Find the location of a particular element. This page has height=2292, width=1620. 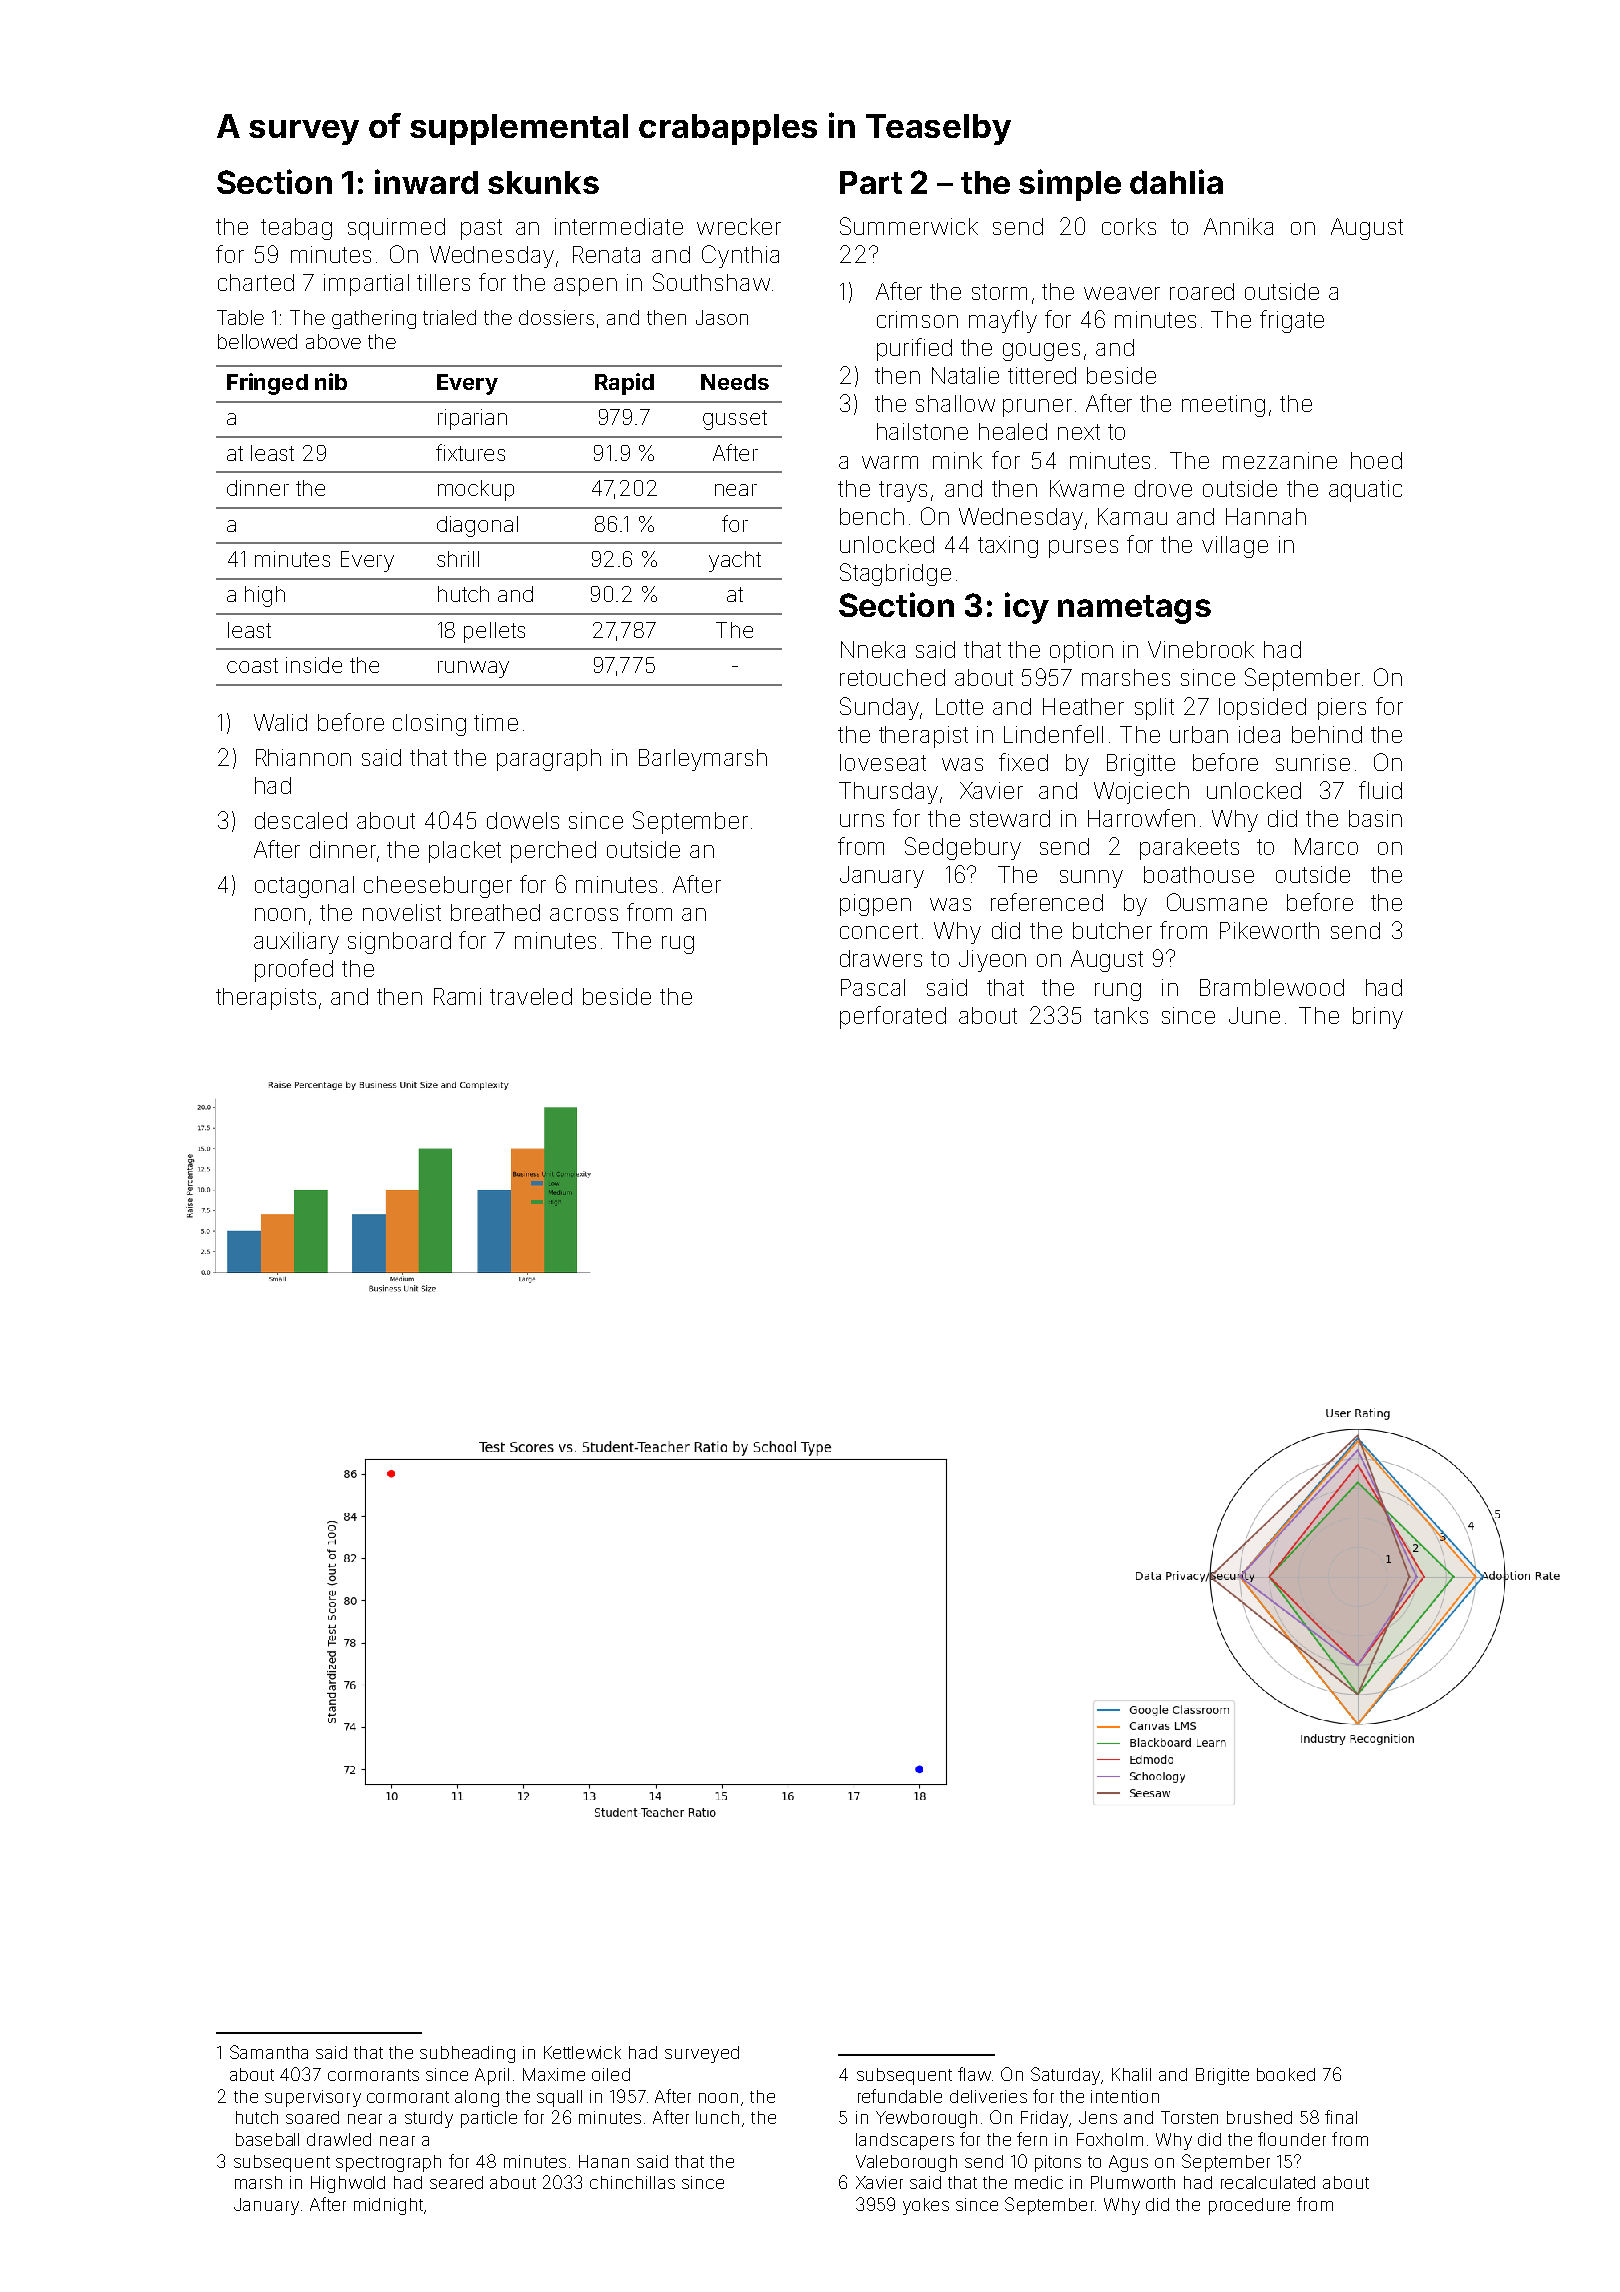

Pascal is located at coordinates (873, 987).
